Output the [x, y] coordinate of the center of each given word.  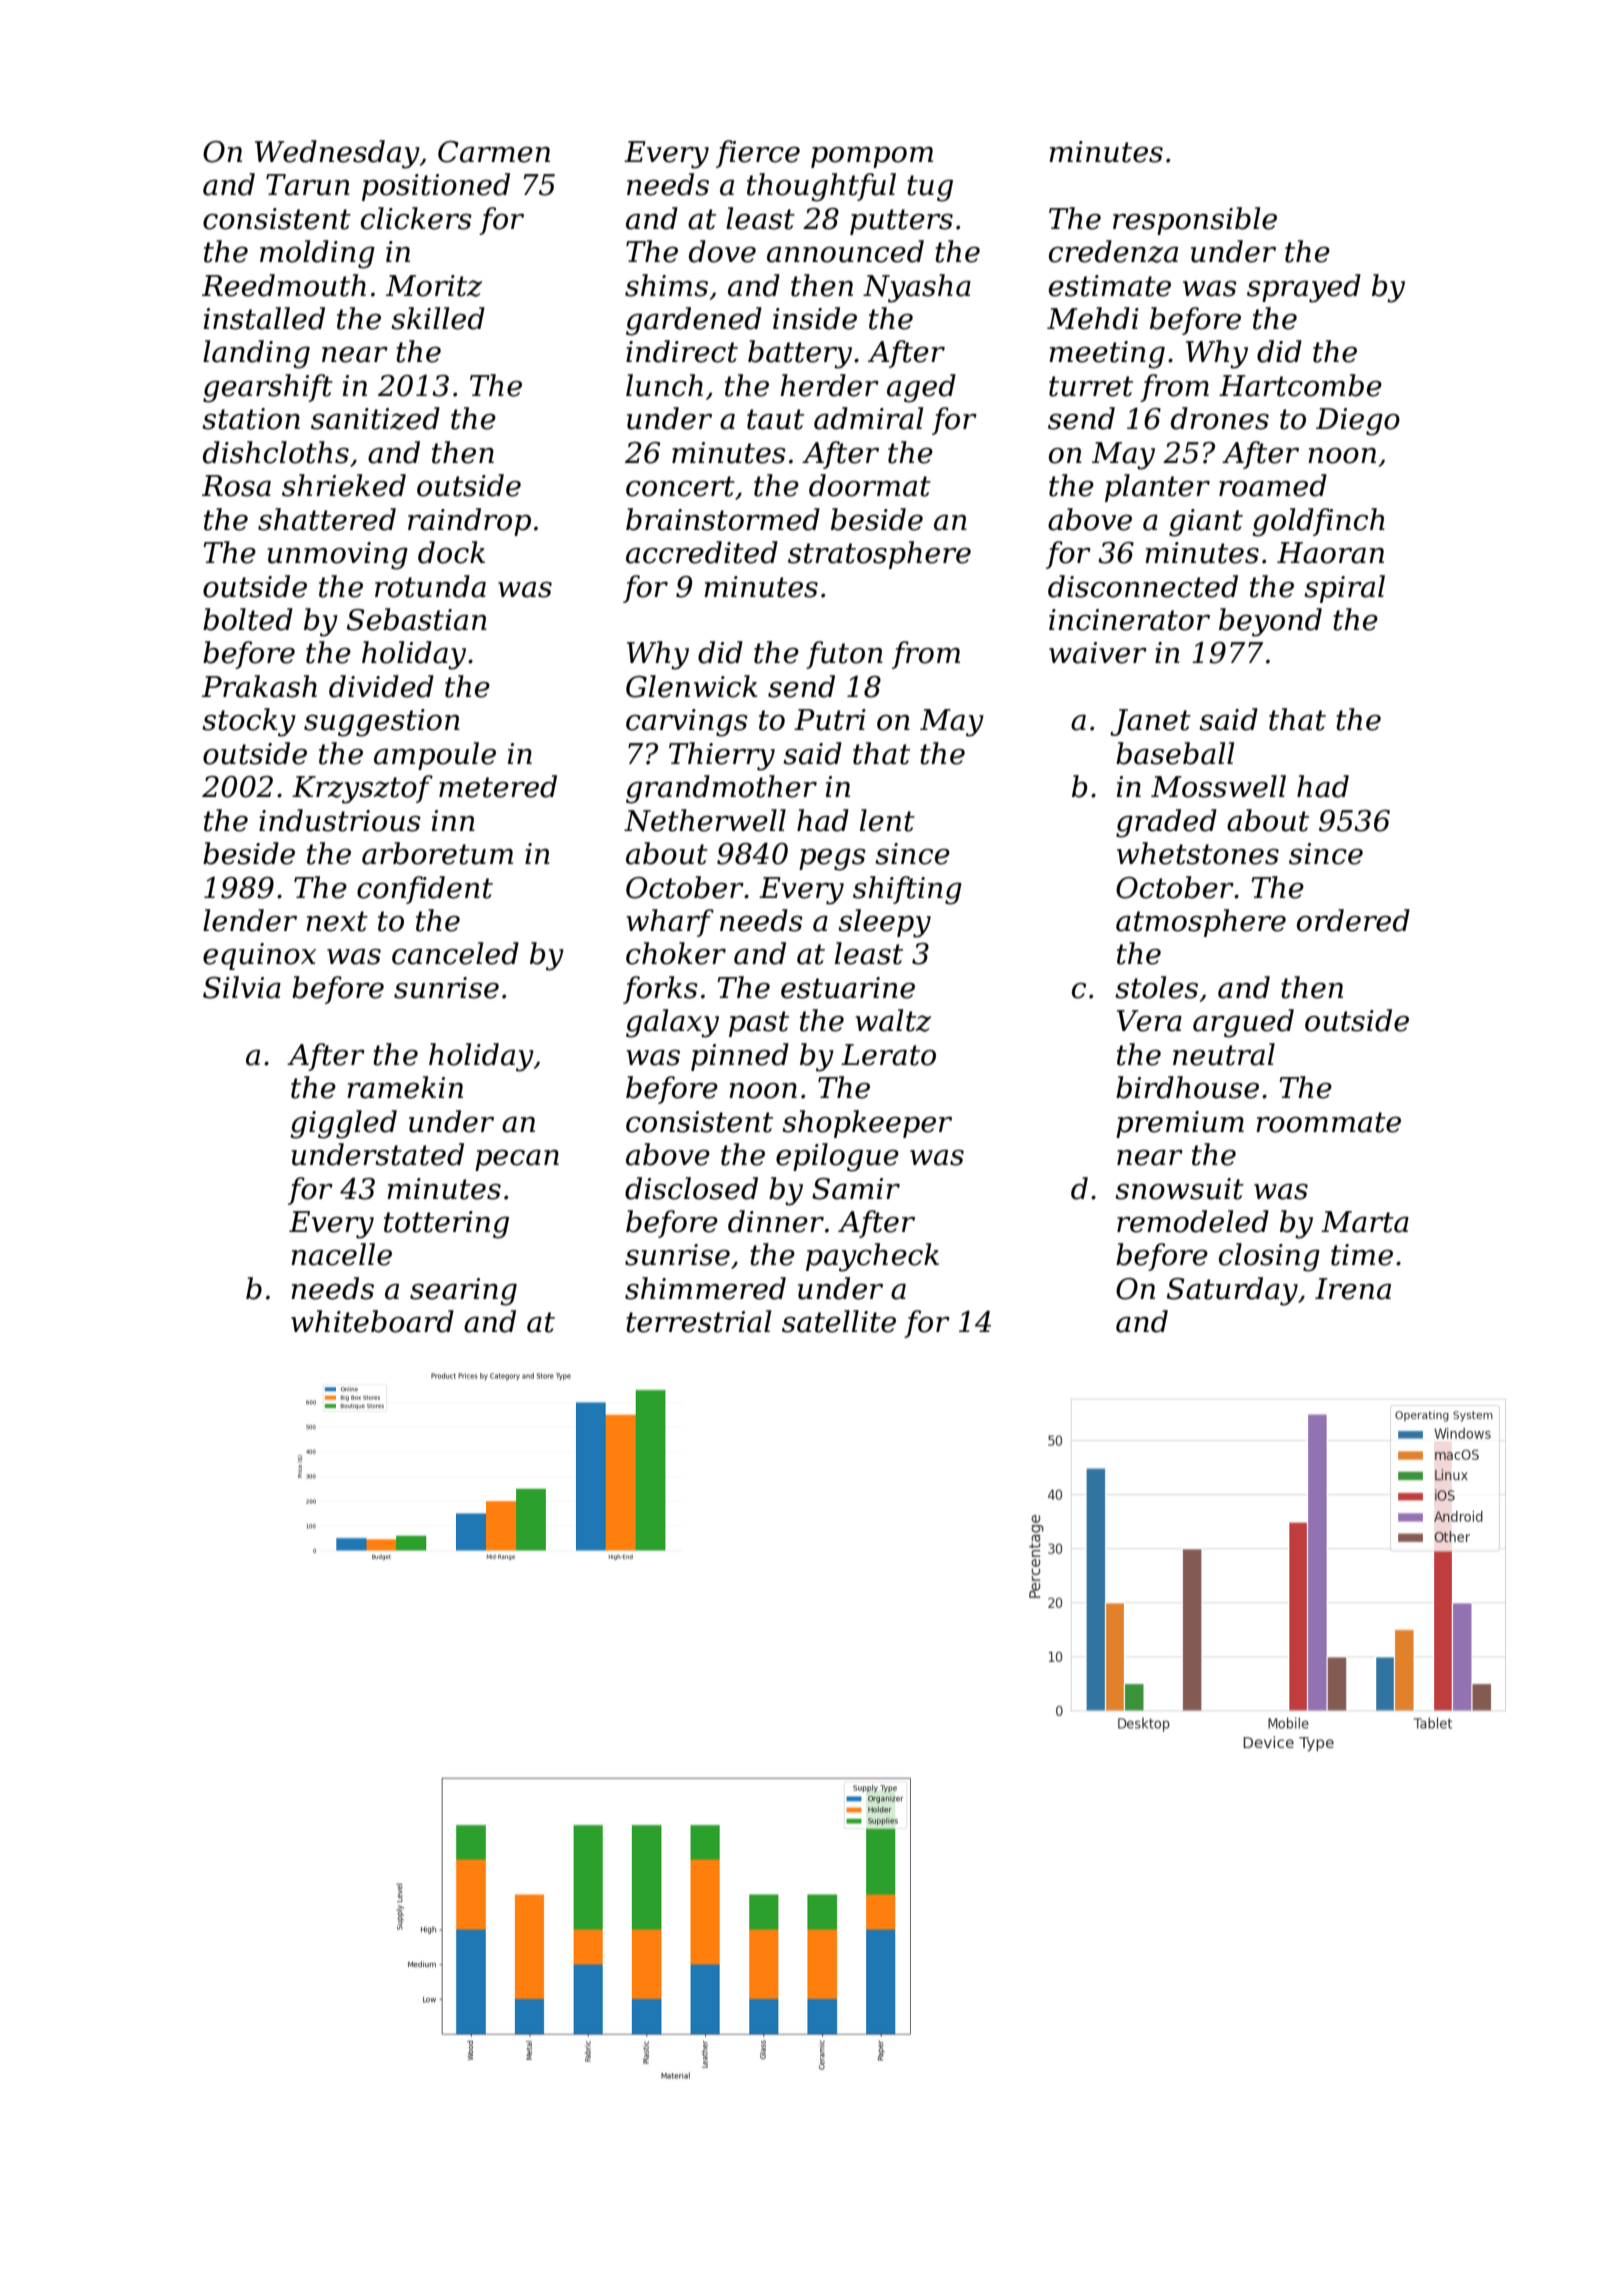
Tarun [308, 185]
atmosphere [1201, 923]
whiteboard [372, 1321]
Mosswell [1218, 786]
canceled [455, 953]
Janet [1150, 722]
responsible [1195, 221]
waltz [893, 1020]
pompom [872, 157]
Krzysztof [362, 789]
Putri [830, 720]
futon [844, 655]
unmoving [338, 556]
